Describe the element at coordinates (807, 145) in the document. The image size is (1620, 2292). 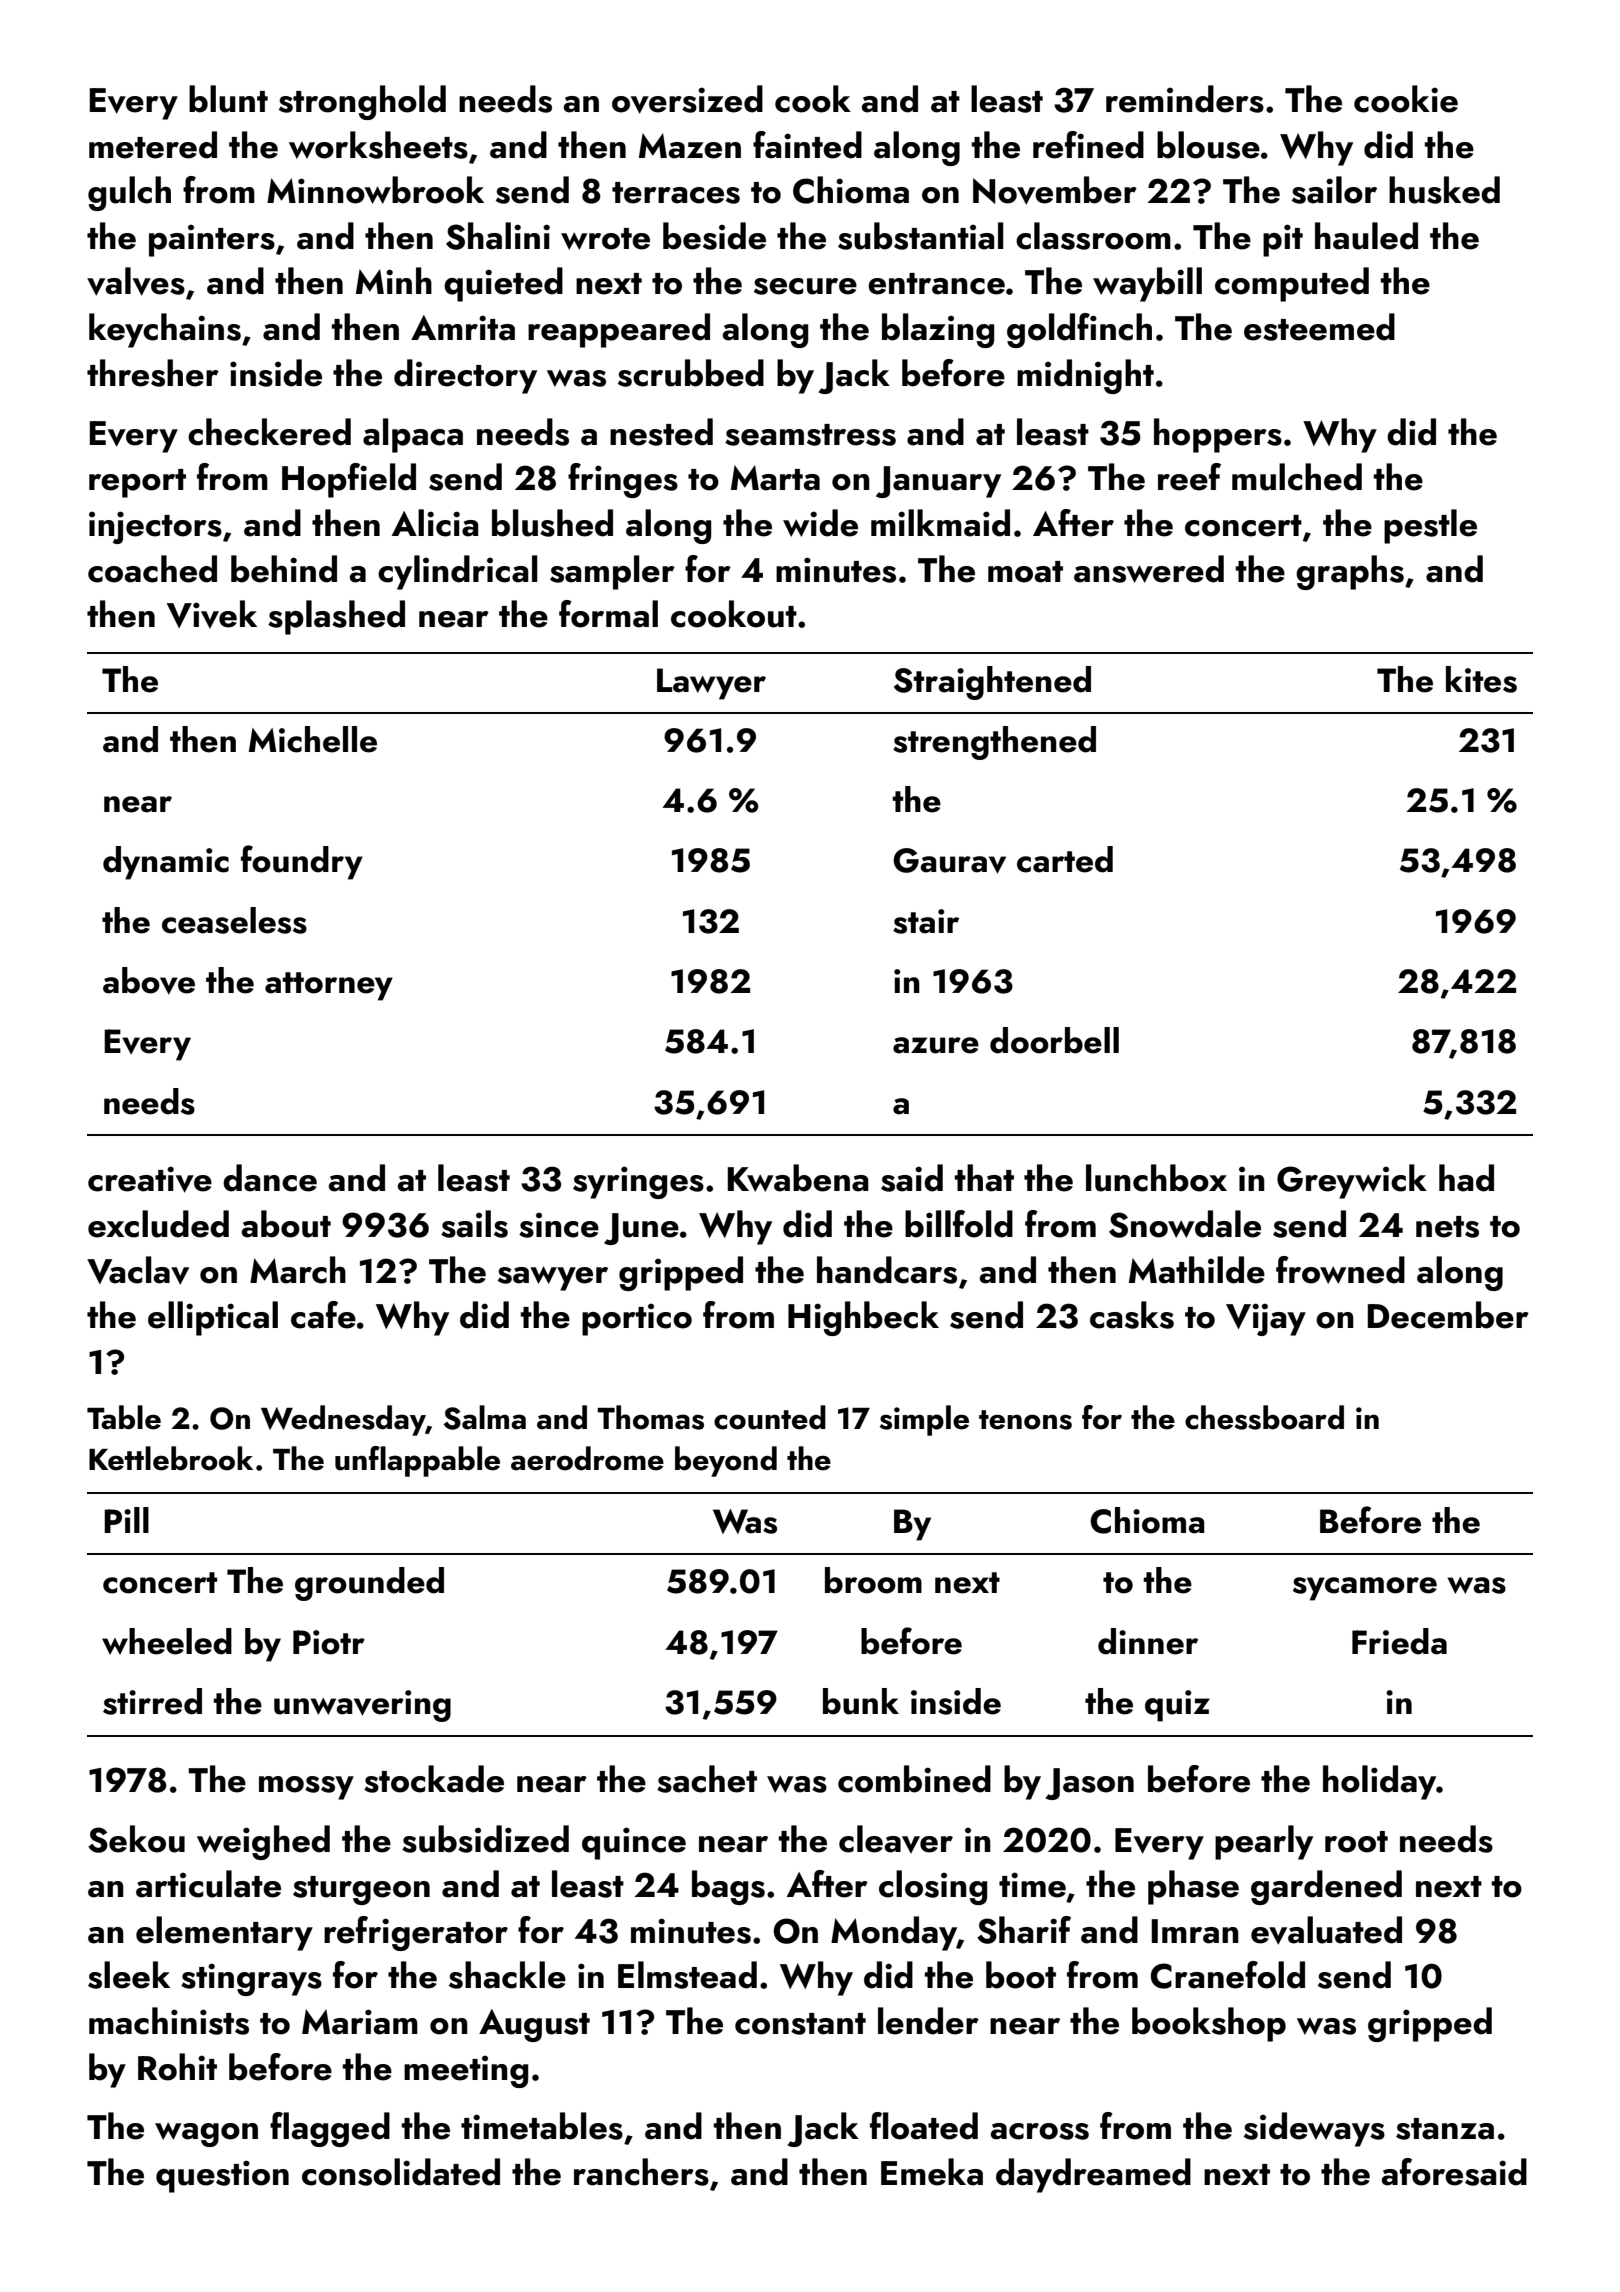
I see `fainted` at that location.
